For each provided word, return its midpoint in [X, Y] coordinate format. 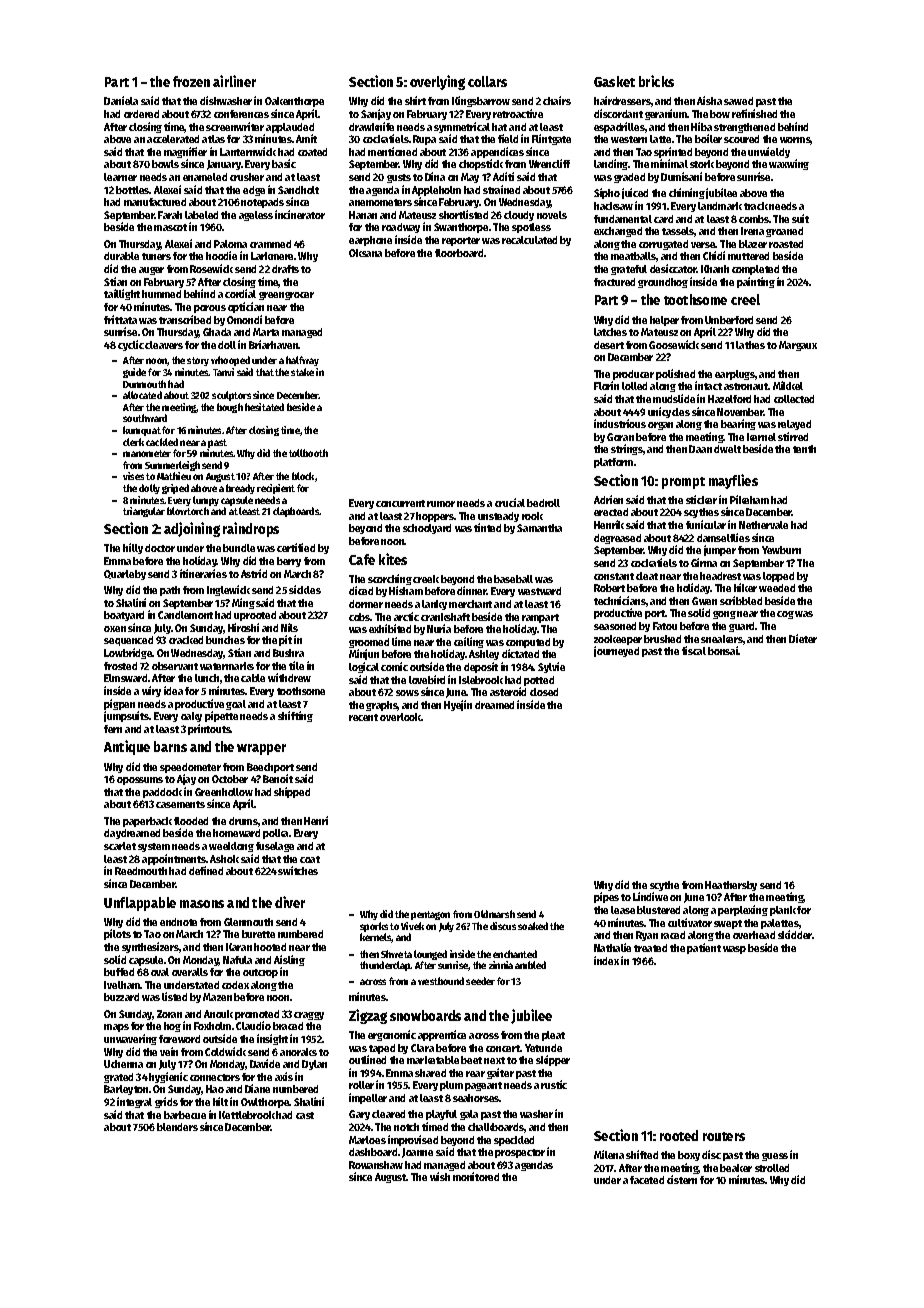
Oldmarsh [494, 914]
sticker [701, 499]
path [170, 591]
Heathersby [731, 886]
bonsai [723, 650]
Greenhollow [224, 792]
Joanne [417, 1153]
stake [302, 372]
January [224, 165]
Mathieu [174, 476]
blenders [177, 1127]
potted [539, 681]
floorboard [459, 253]
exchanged [618, 232]
